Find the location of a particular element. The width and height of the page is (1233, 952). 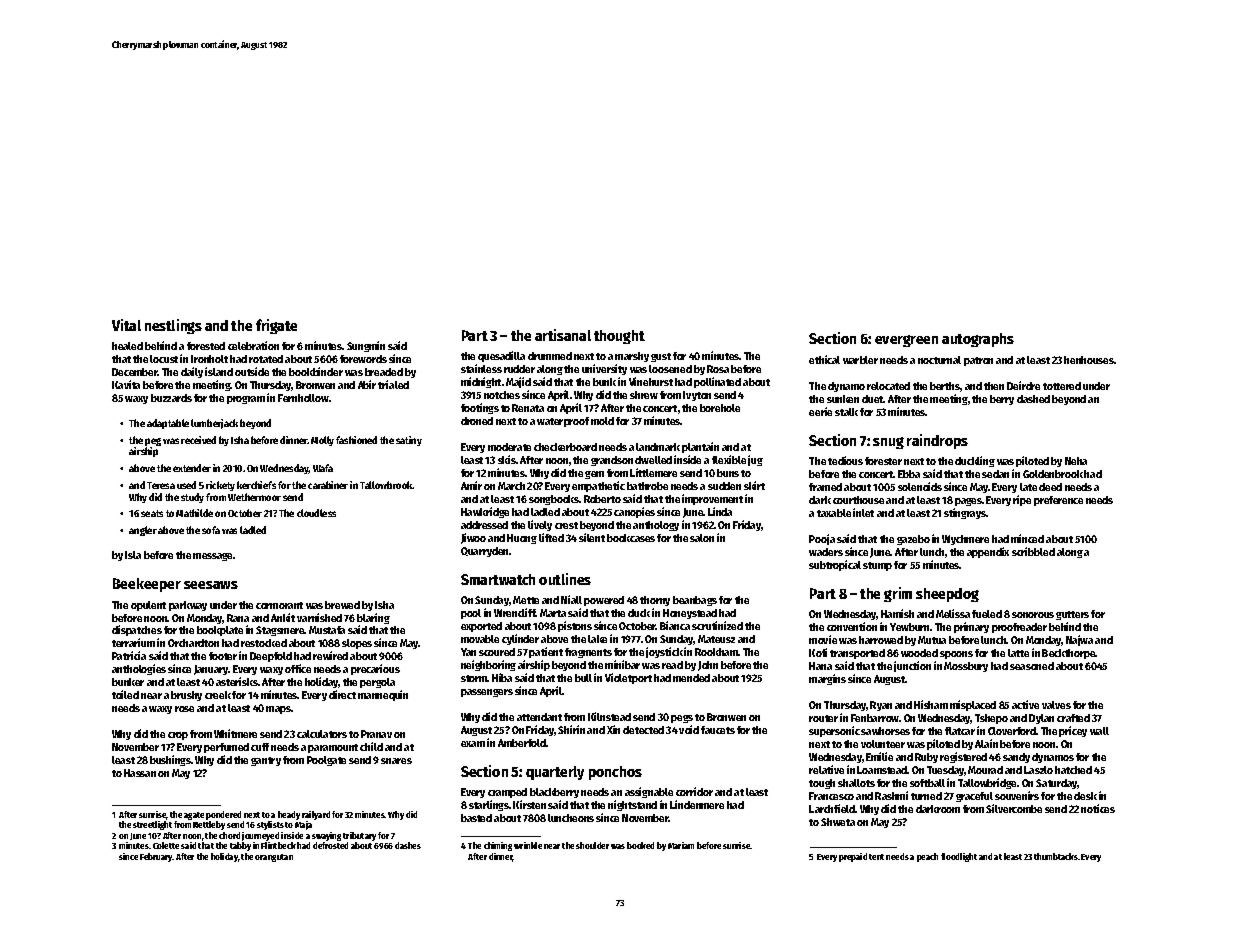

message is located at coordinates (212, 557).
